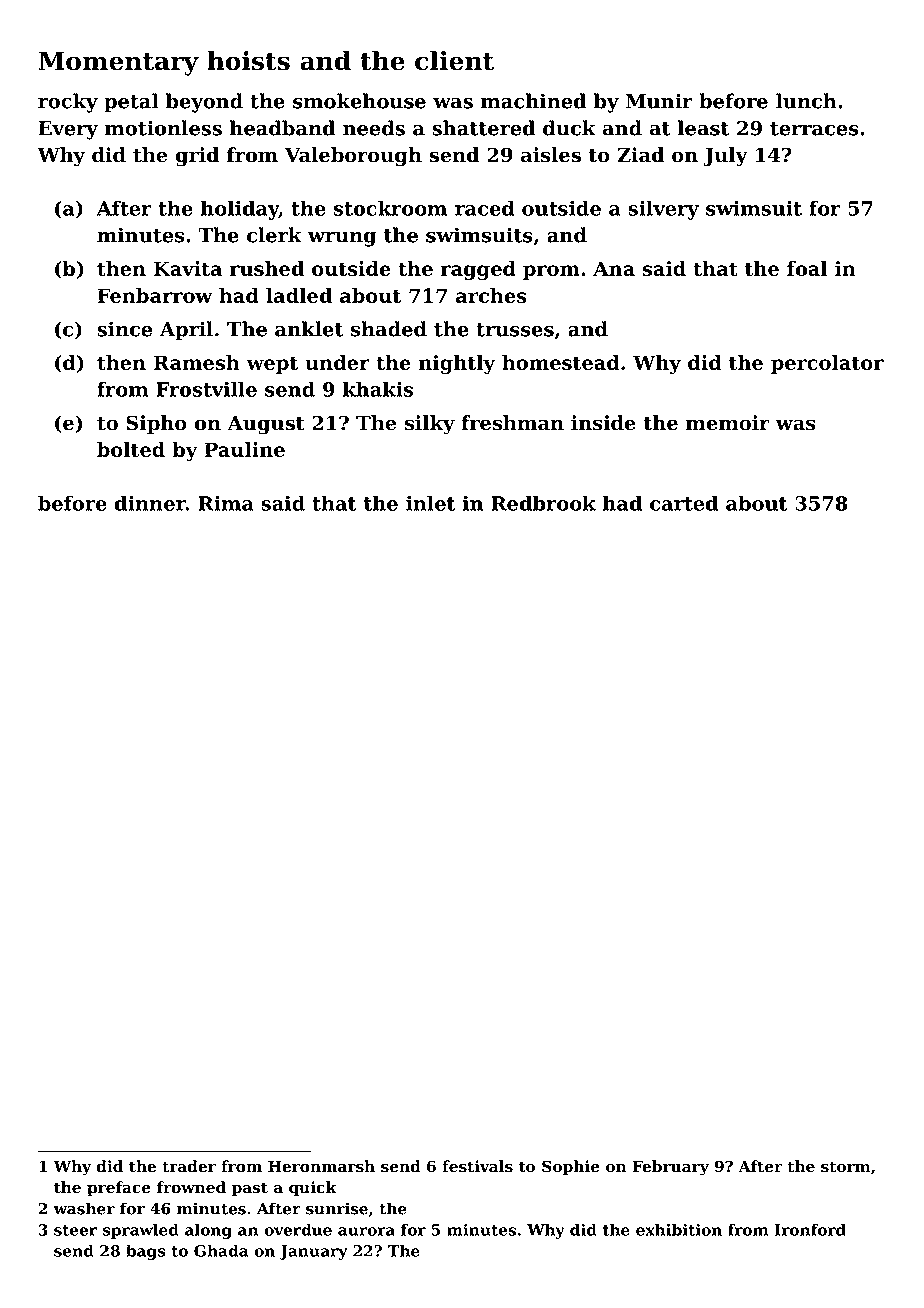 The height and width of the screenshot is (1308, 924). Describe the element at coordinates (810, 1230) in the screenshot. I see `Ironford` at that location.
